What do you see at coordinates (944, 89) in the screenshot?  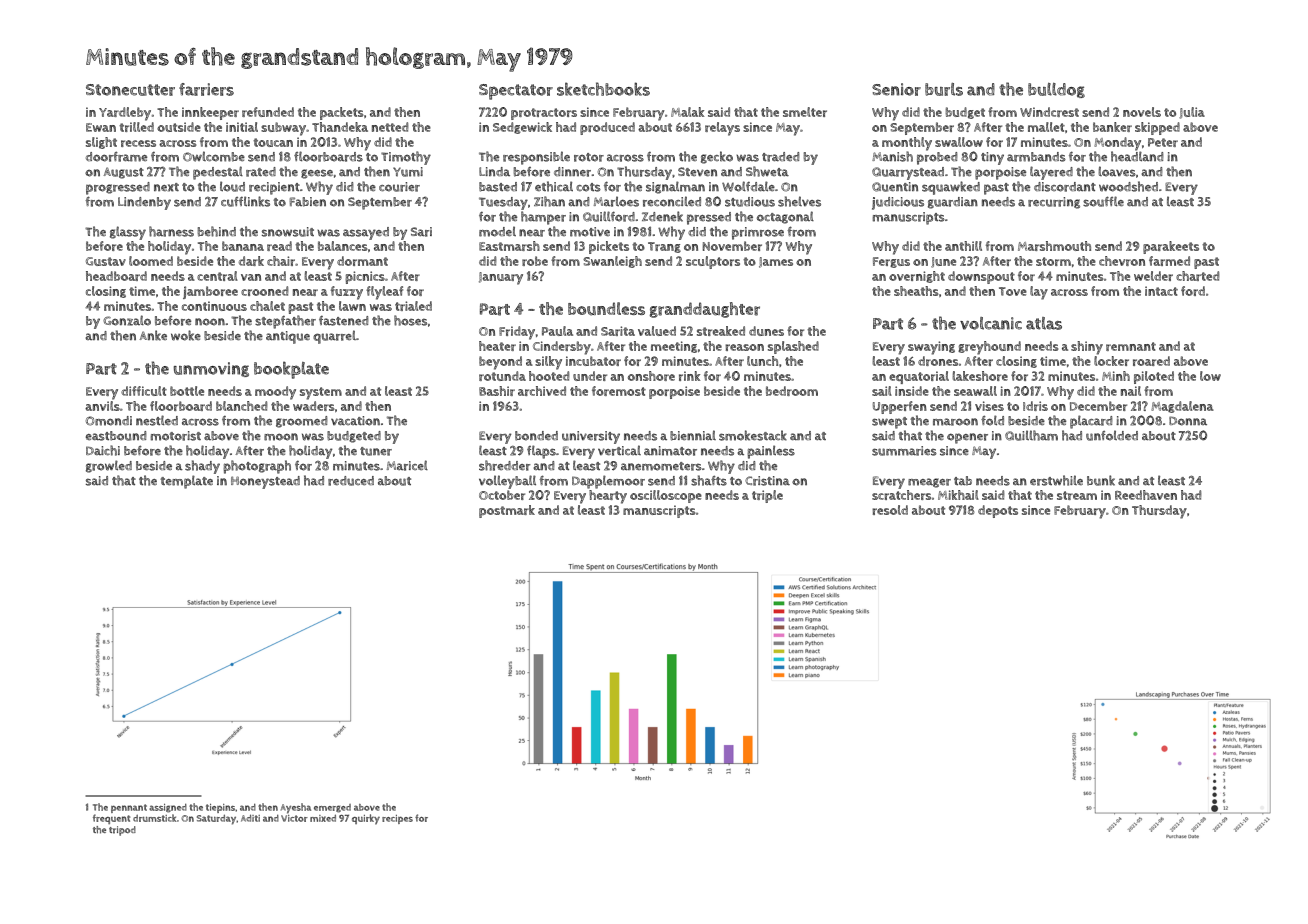 I see `burls` at bounding box center [944, 89].
